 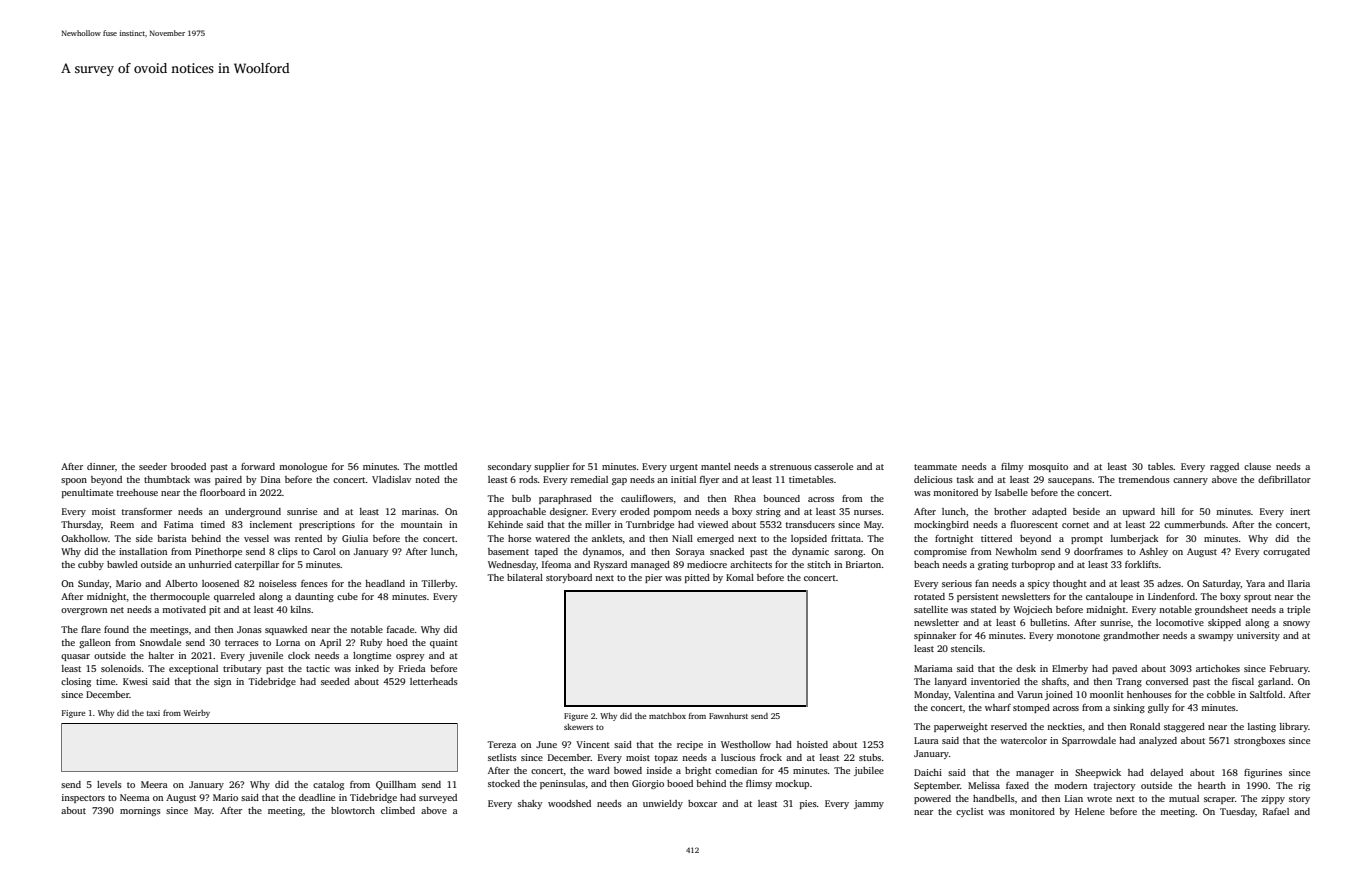 What do you see at coordinates (160, 642) in the screenshot?
I see `Snowdale` at bounding box center [160, 642].
